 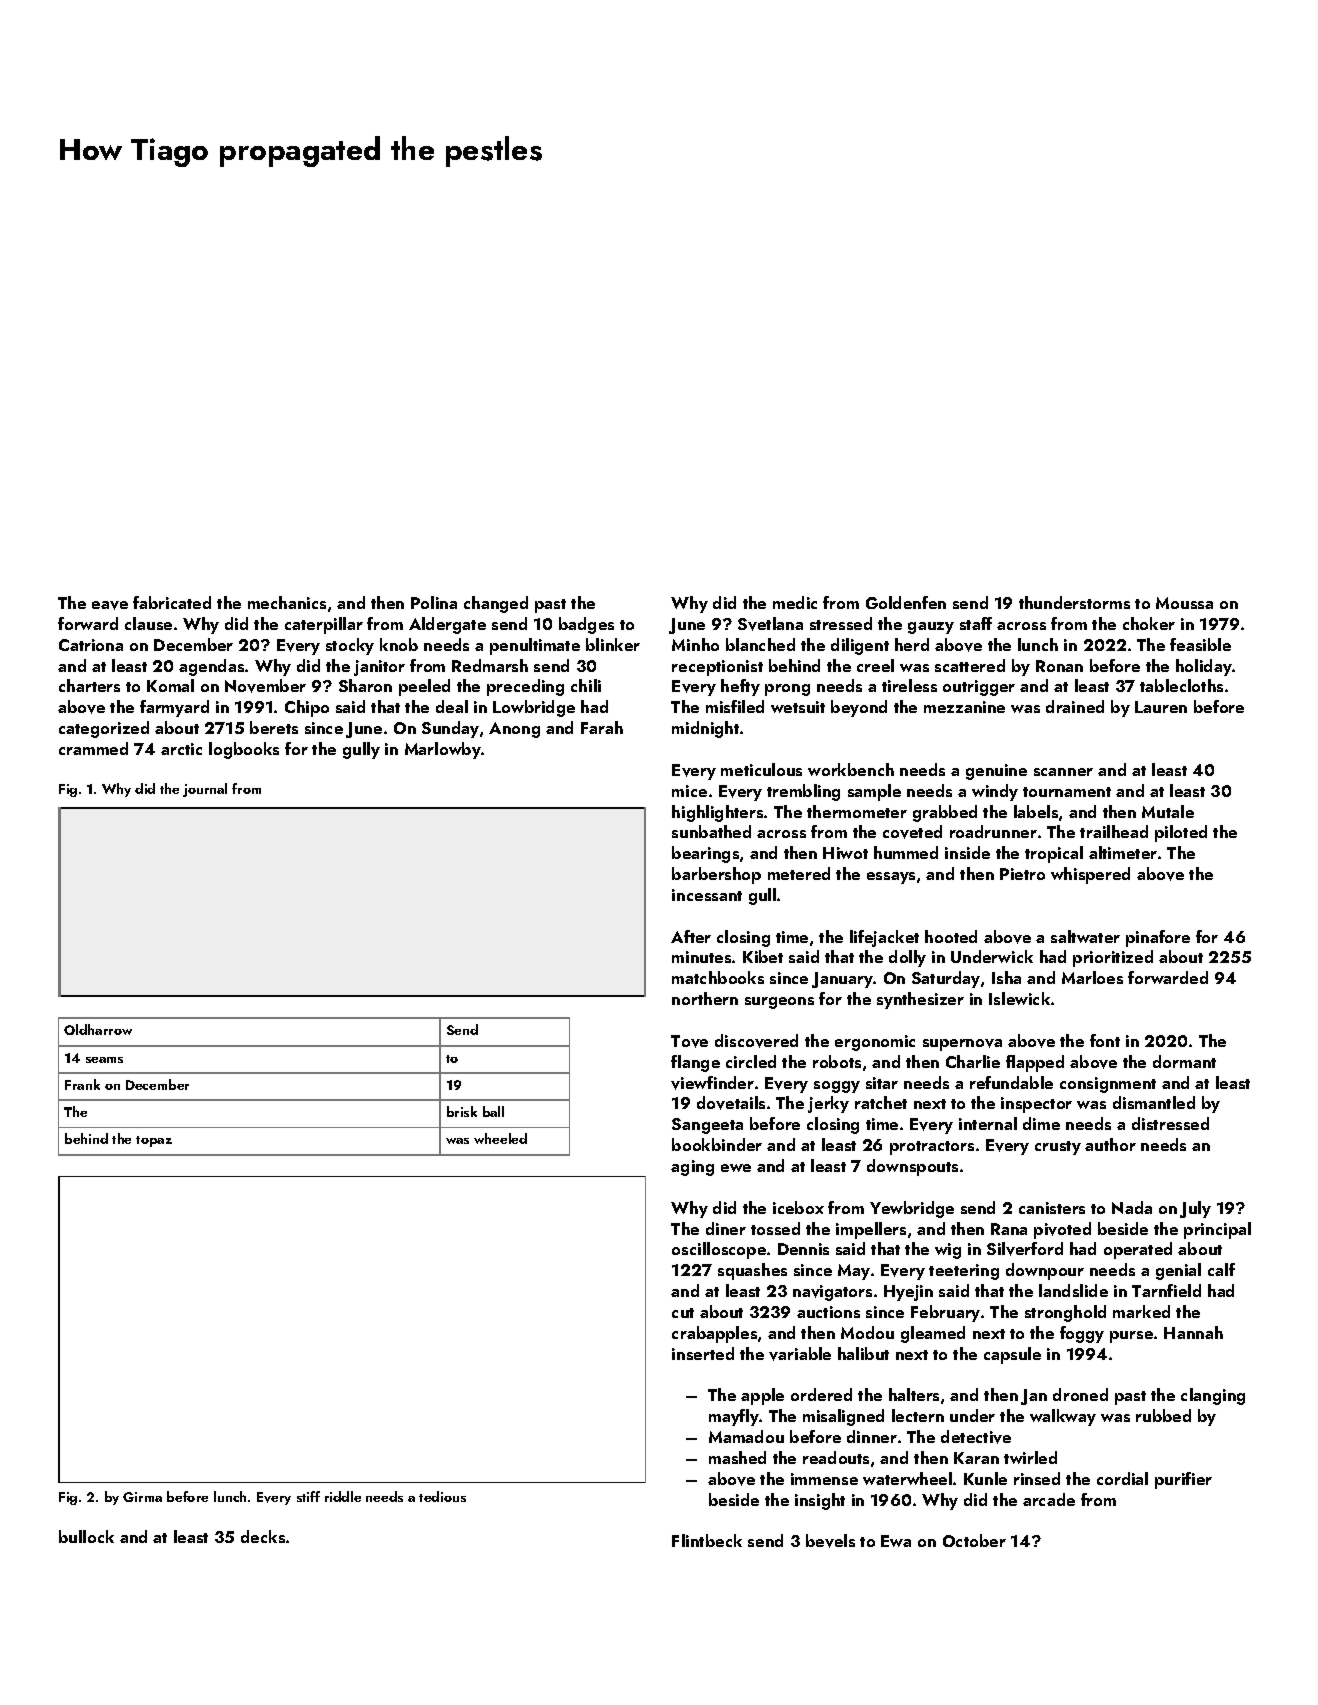 I want to click on journal, so click(x=205, y=790).
